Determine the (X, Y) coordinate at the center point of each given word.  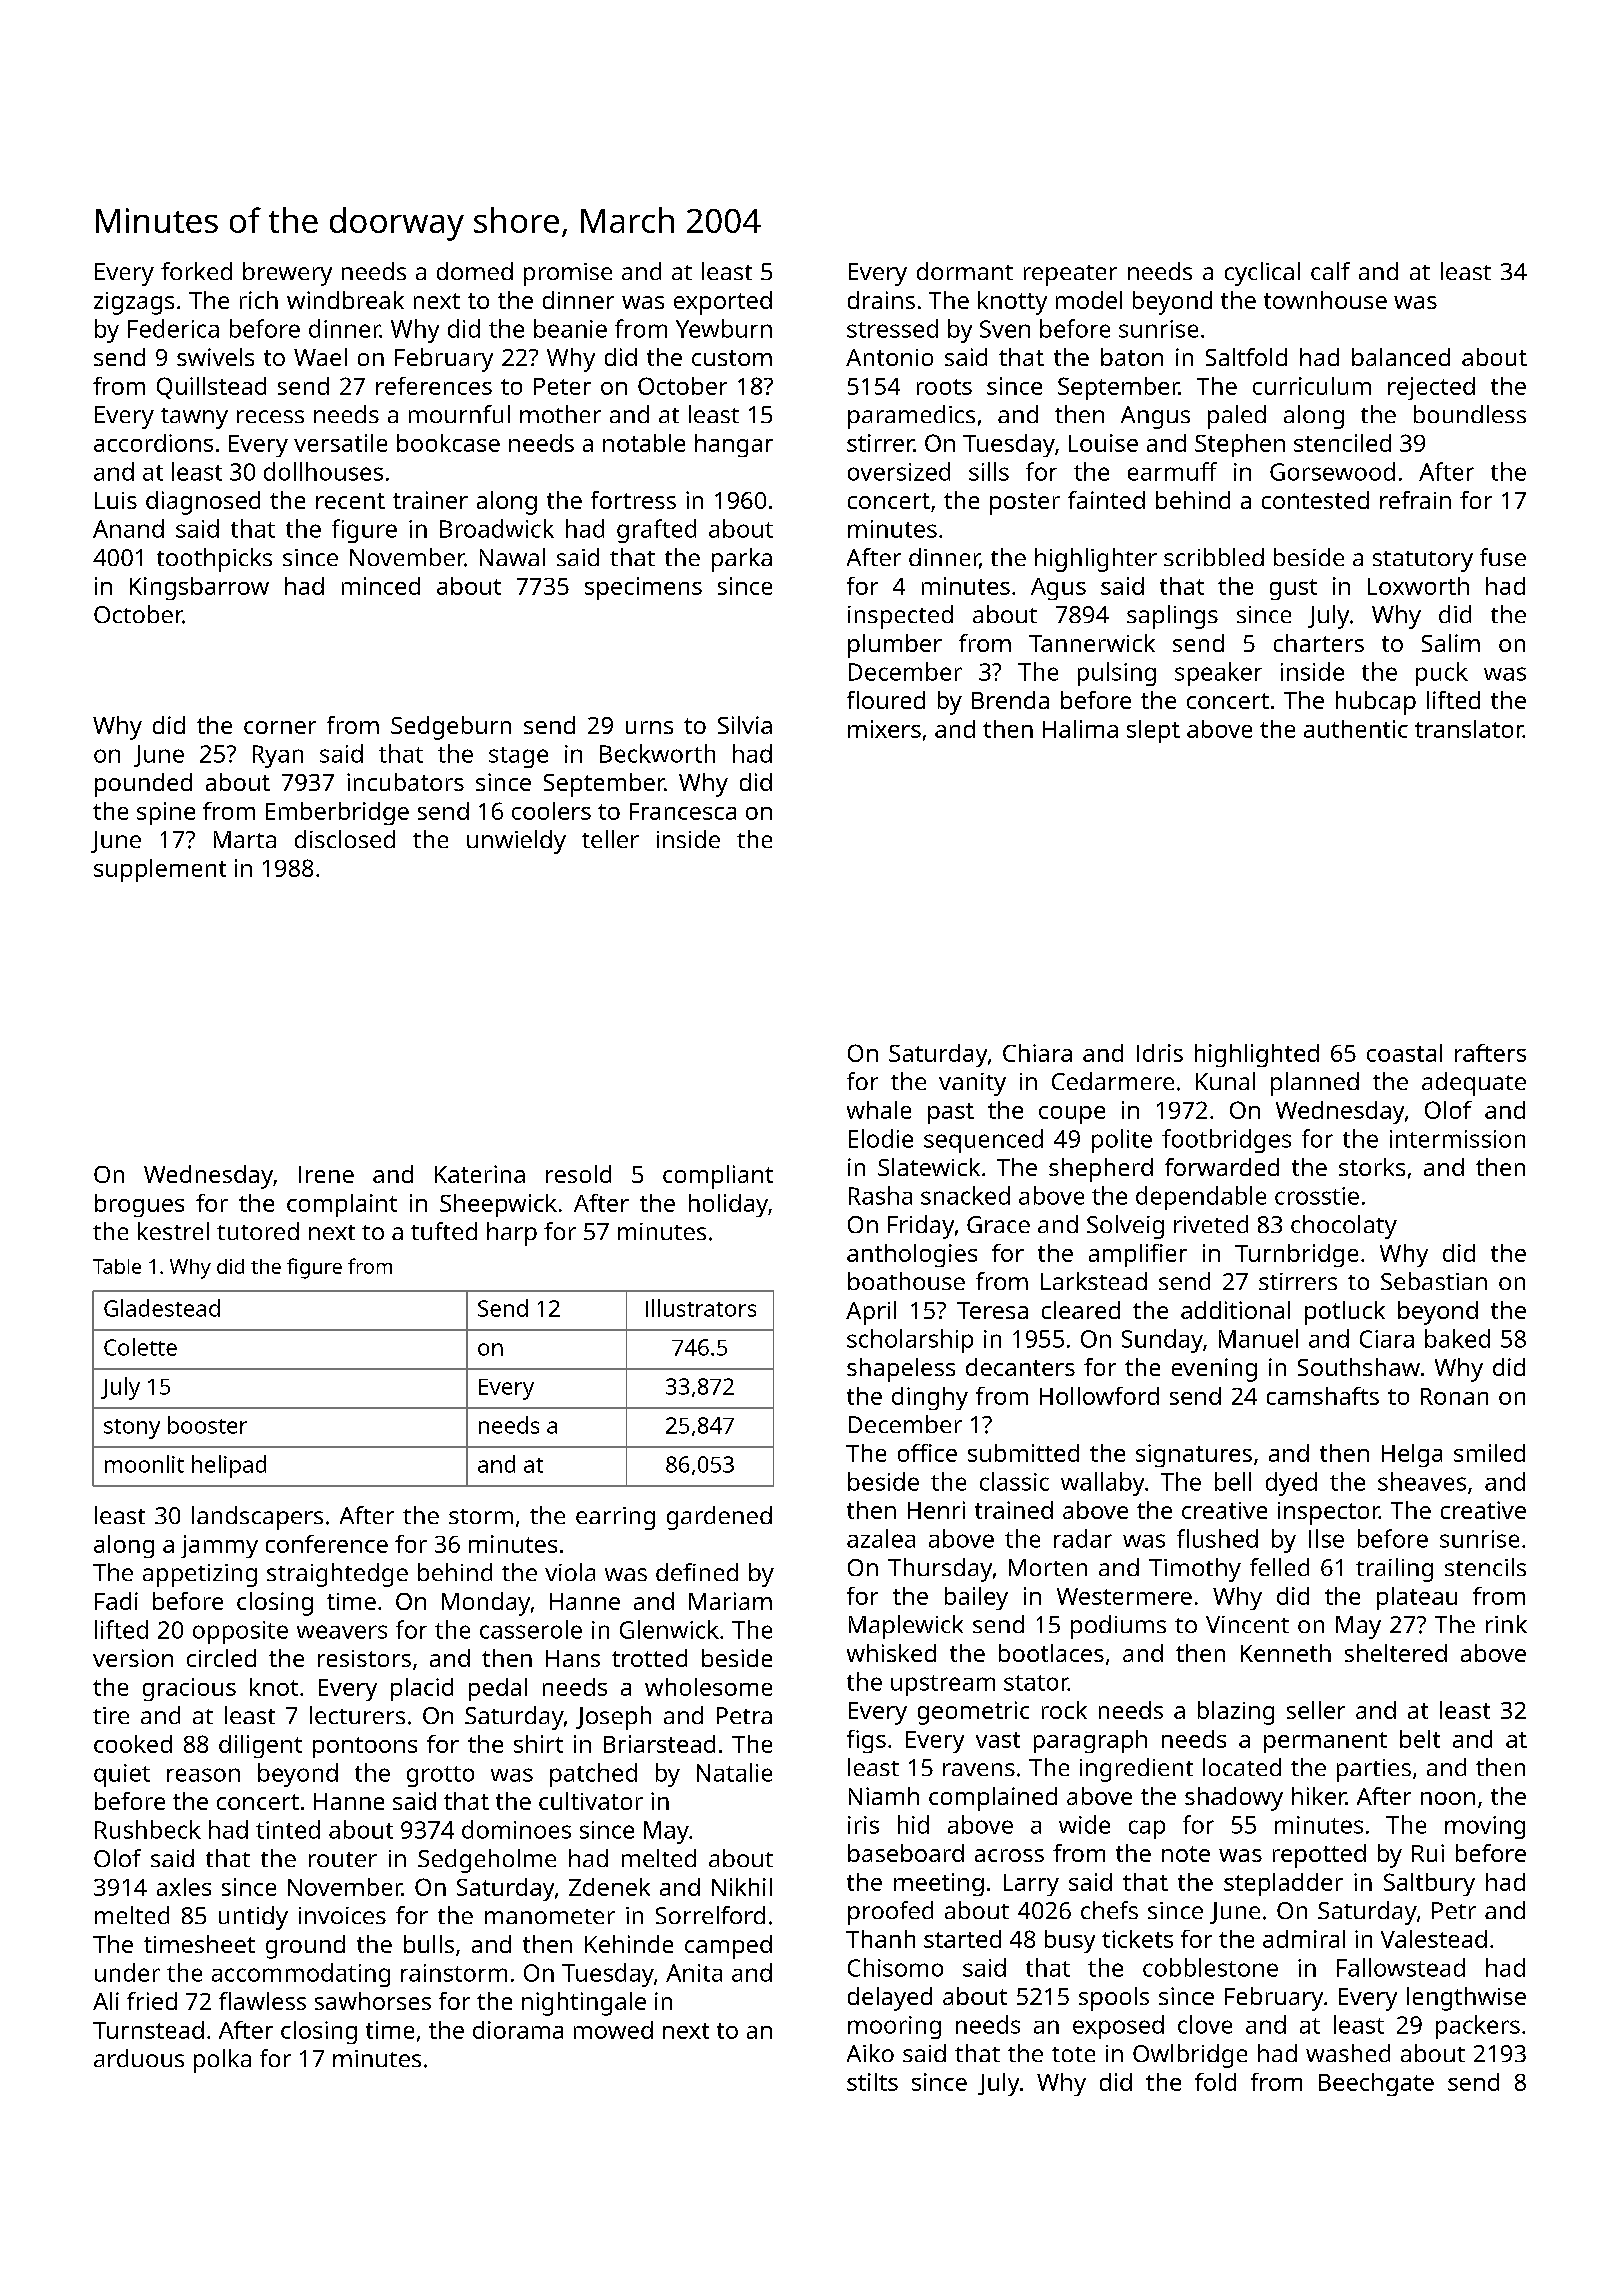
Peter (562, 386)
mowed (613, 2030)
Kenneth (1286, 1653)
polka (222, 2061)
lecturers (357, 1715)
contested (1315, 500)
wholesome (708, 1687)
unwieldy (516, 842)
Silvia (745, 725)
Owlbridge (1190, 2056)
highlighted (1257, 1055)
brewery (287, 274)
